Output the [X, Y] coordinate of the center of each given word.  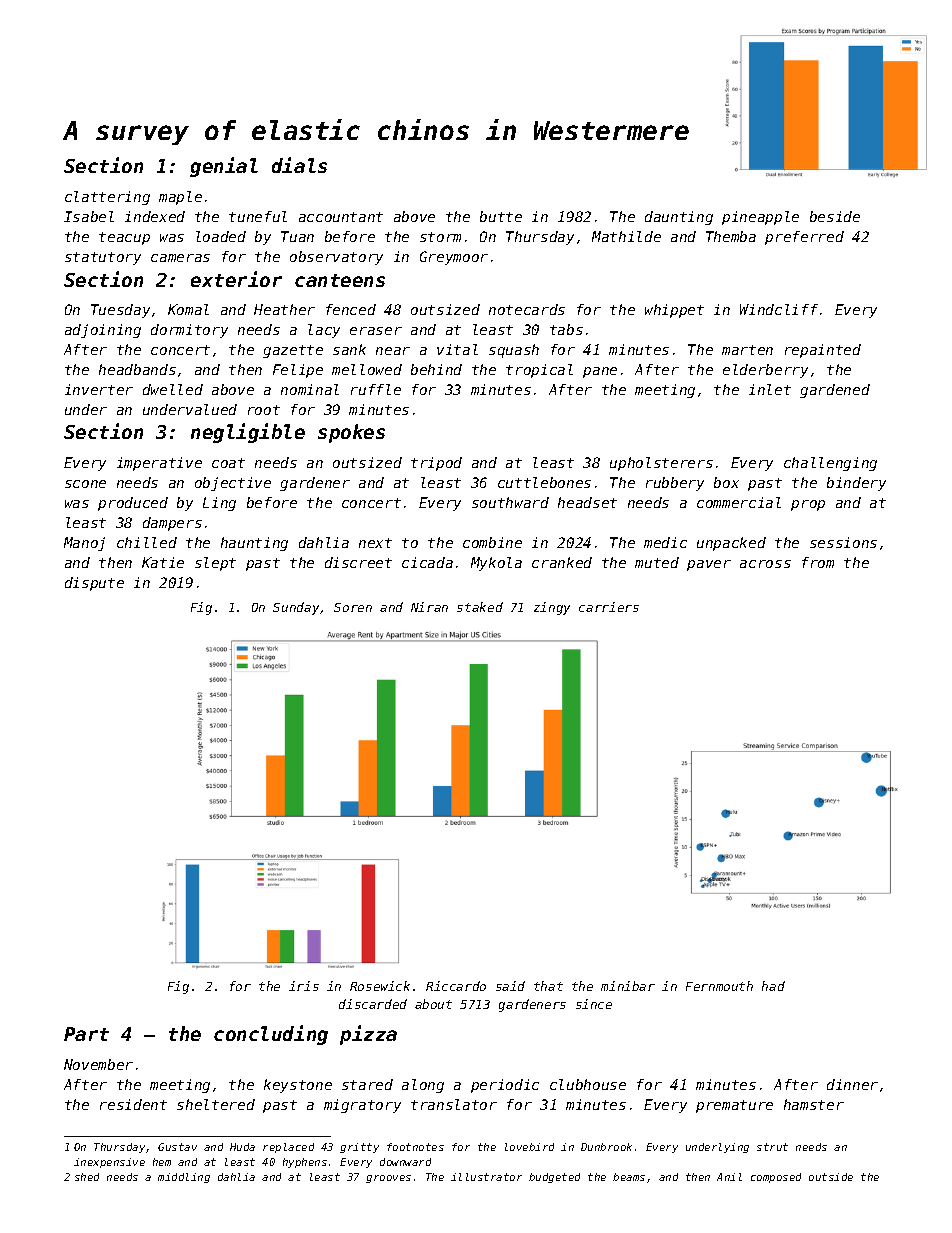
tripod [436, 464]
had [773, 986]
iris [304, 986]
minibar [628, 986]
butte [501, 216]
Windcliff [779, 309]
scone [85, 484]
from [818, 562]
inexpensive [109, 1163]
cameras [180, 258]
